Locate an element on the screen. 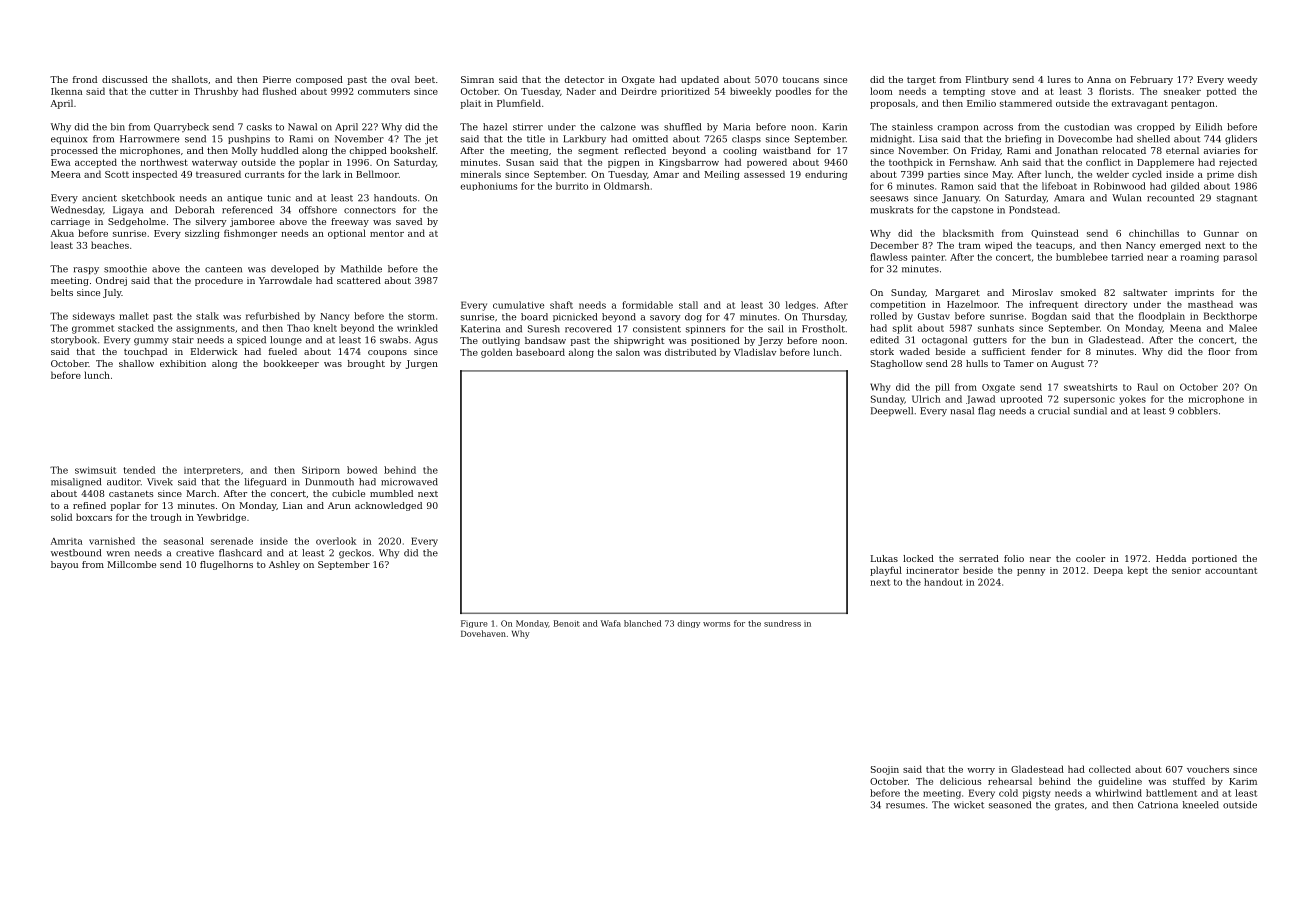  bayou is located at coordinates (64, 565).
